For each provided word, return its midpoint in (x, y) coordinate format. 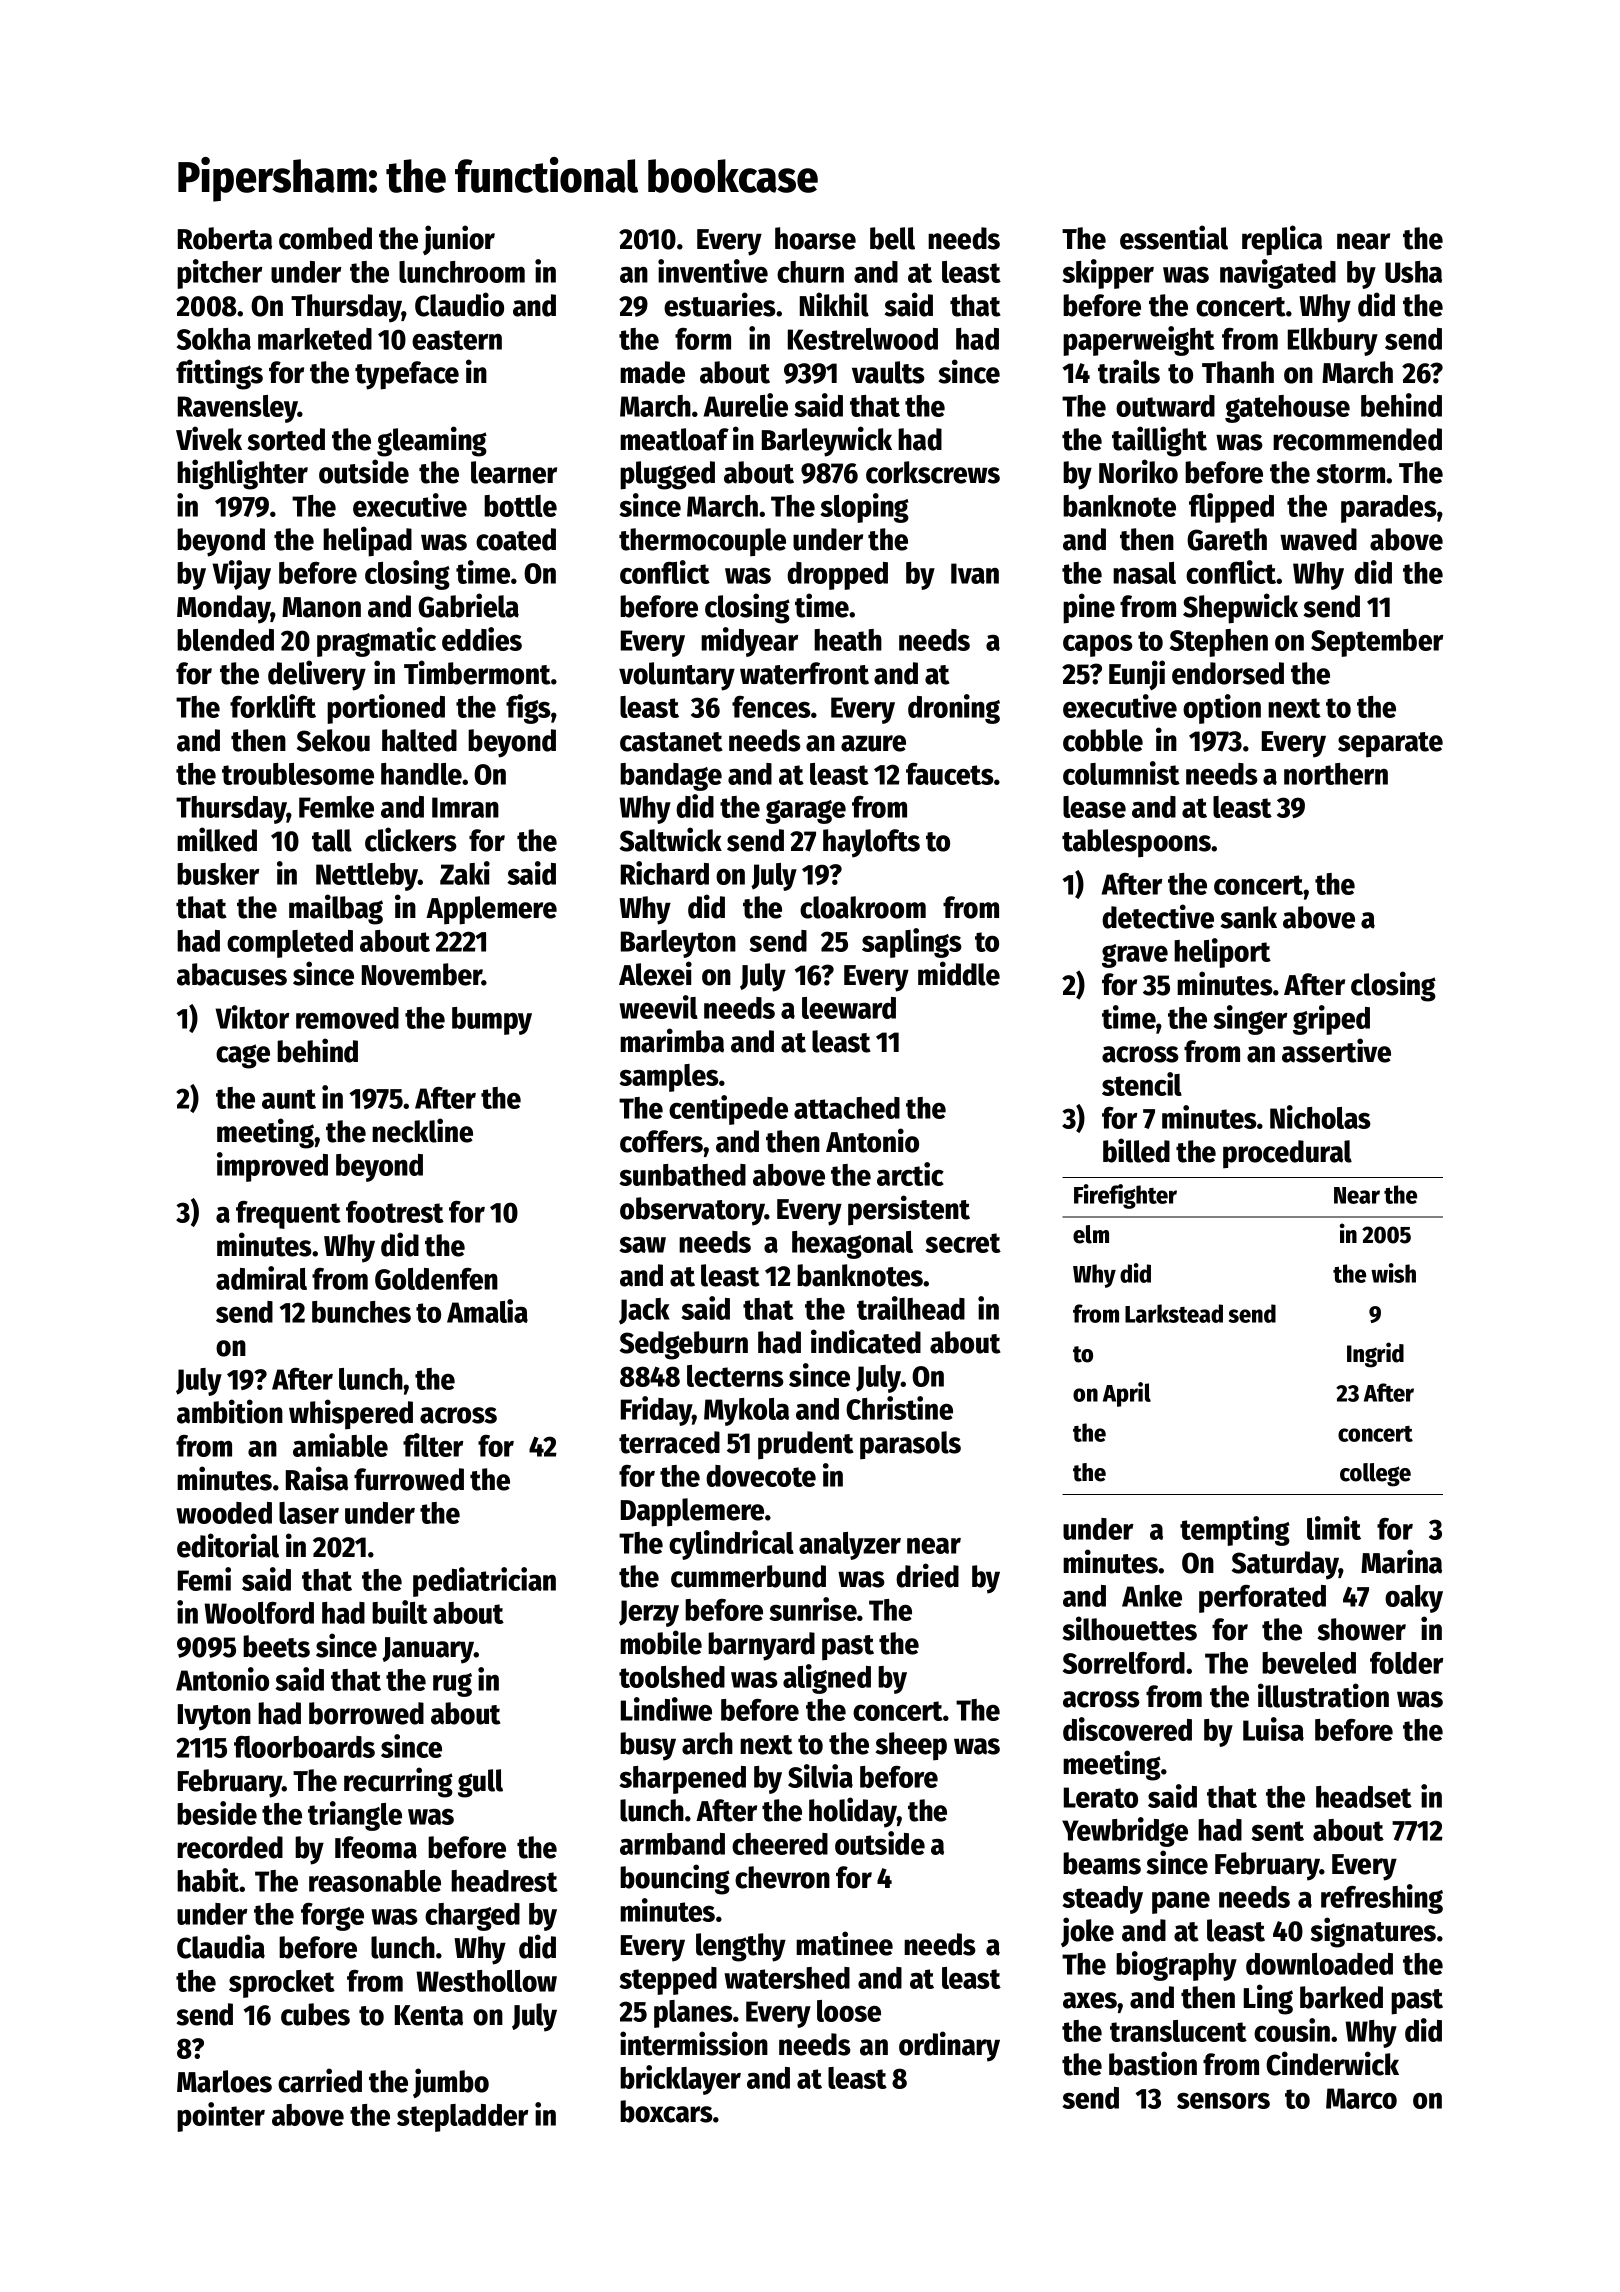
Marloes (224, 2081)
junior (459, 240)
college (1375, 1475)
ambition (230, 1411)
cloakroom (863, 907)
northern (1336, 774)
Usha (1413, 272)
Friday (657, 1411)
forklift (273, 706)
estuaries (720, 304)
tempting (1235, 1531)
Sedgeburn (683, 1345)
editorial (228, 1545)
